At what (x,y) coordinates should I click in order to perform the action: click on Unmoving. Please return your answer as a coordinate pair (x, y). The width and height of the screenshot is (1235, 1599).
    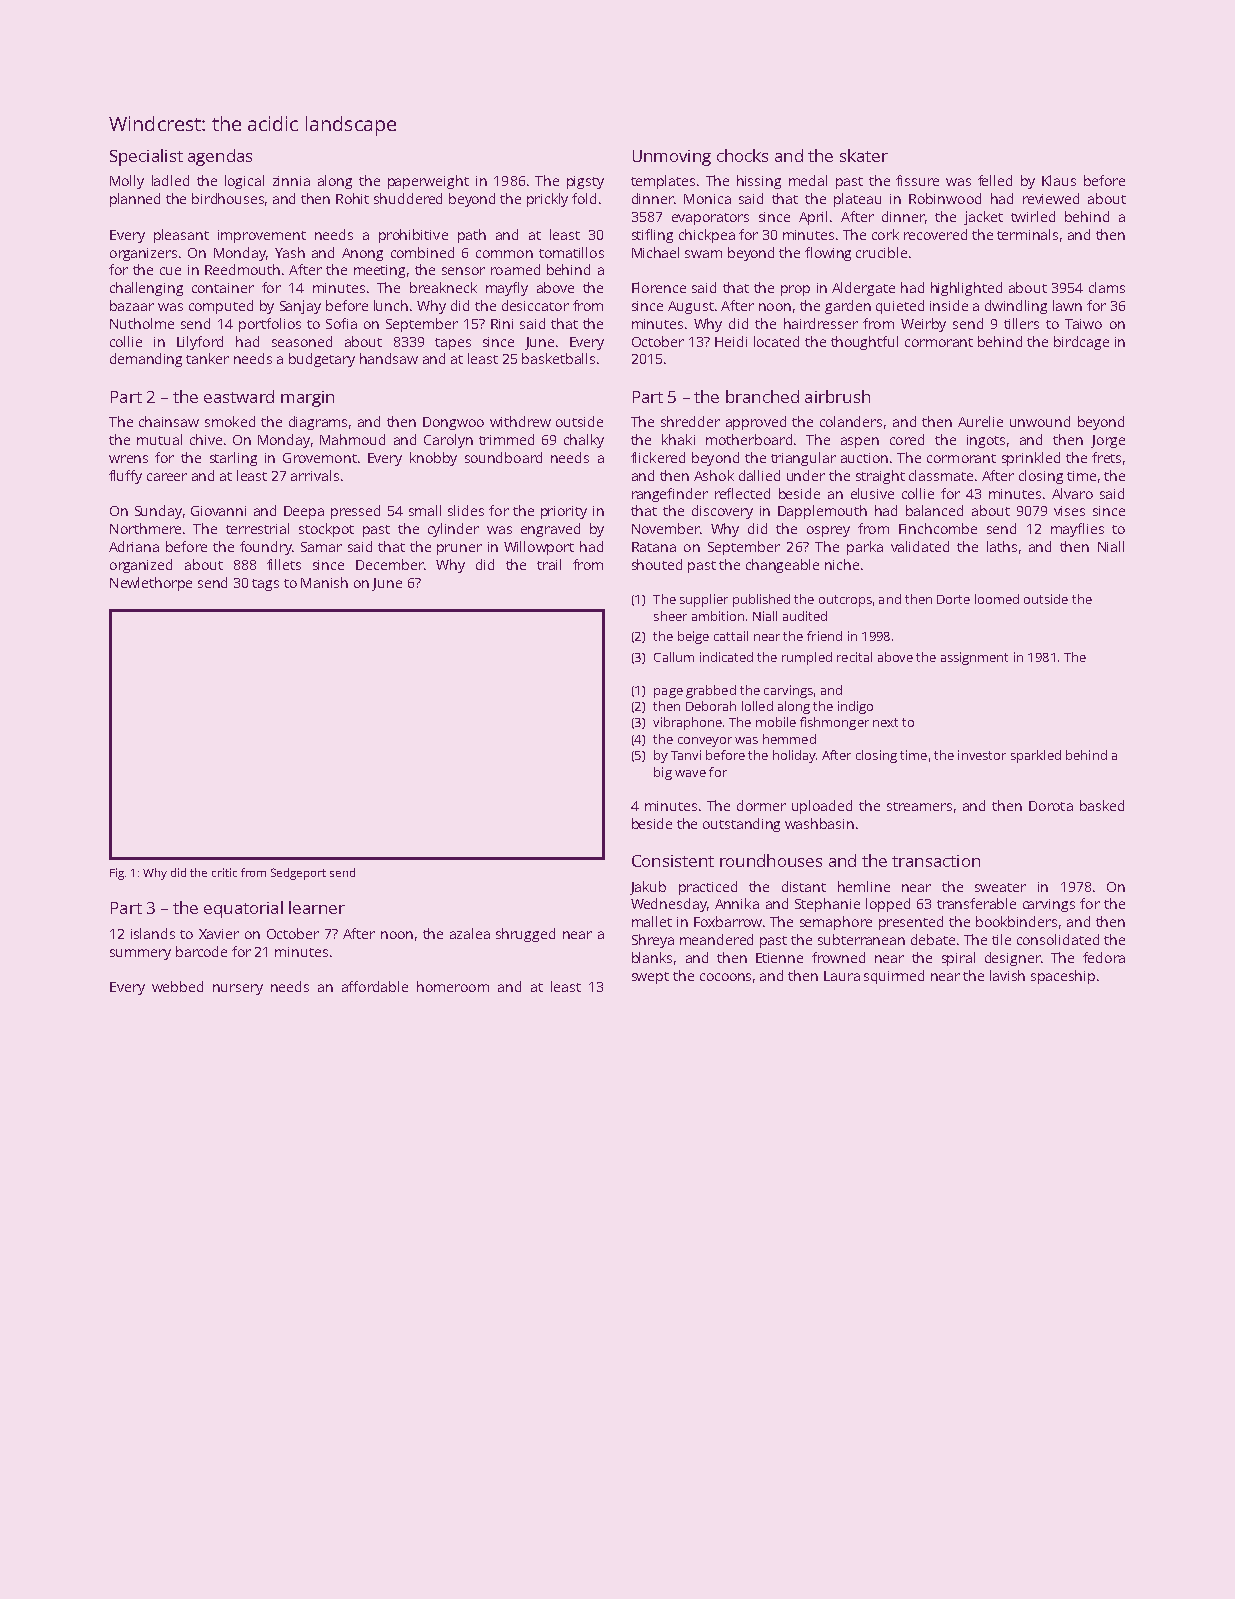
    Looking at the image, I should click on (672, 158).
